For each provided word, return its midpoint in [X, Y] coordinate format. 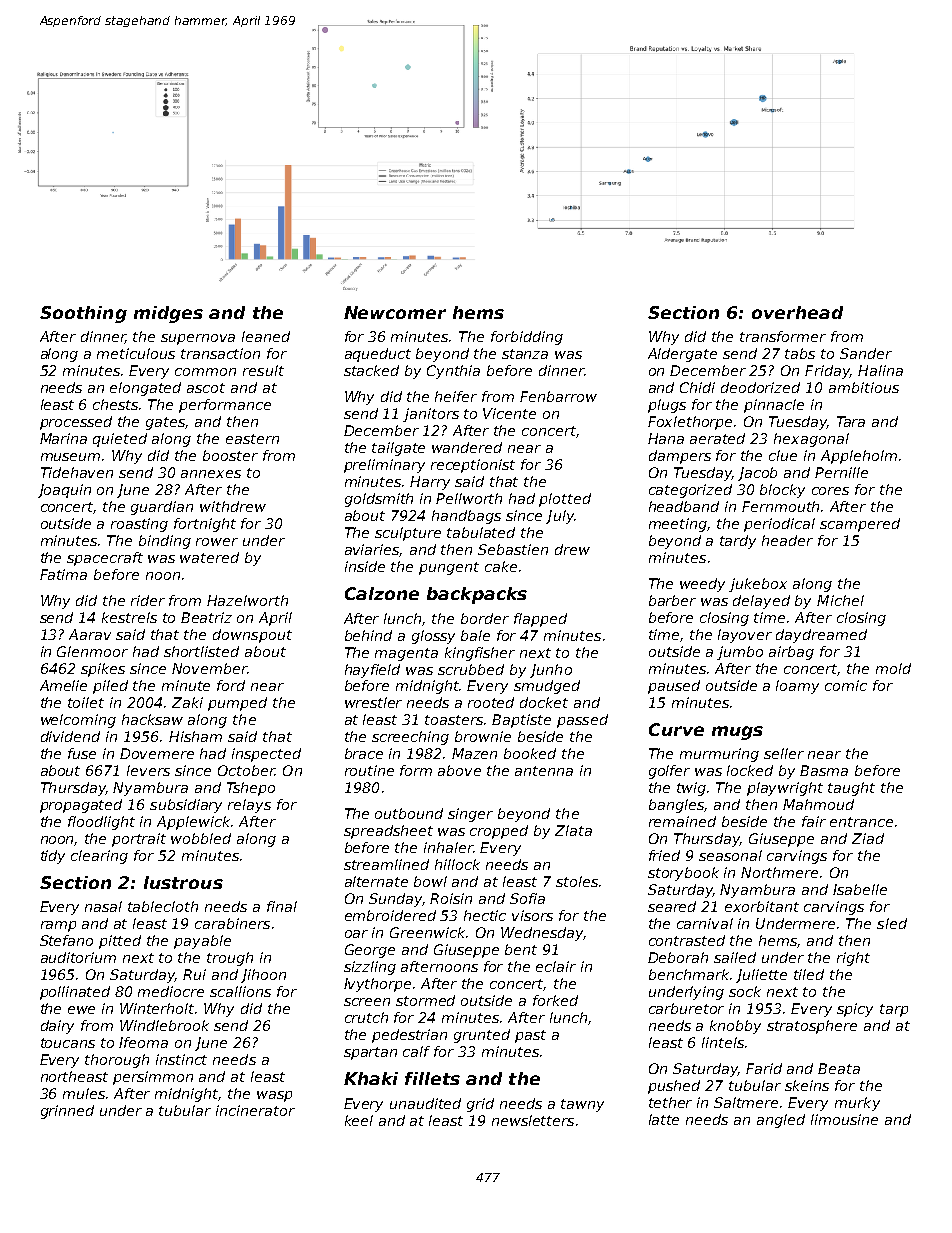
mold [893, 668]
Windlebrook [164, 1025]
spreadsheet [388, 832]
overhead [797, 312]
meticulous [136, 353]
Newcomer [395, 312]
